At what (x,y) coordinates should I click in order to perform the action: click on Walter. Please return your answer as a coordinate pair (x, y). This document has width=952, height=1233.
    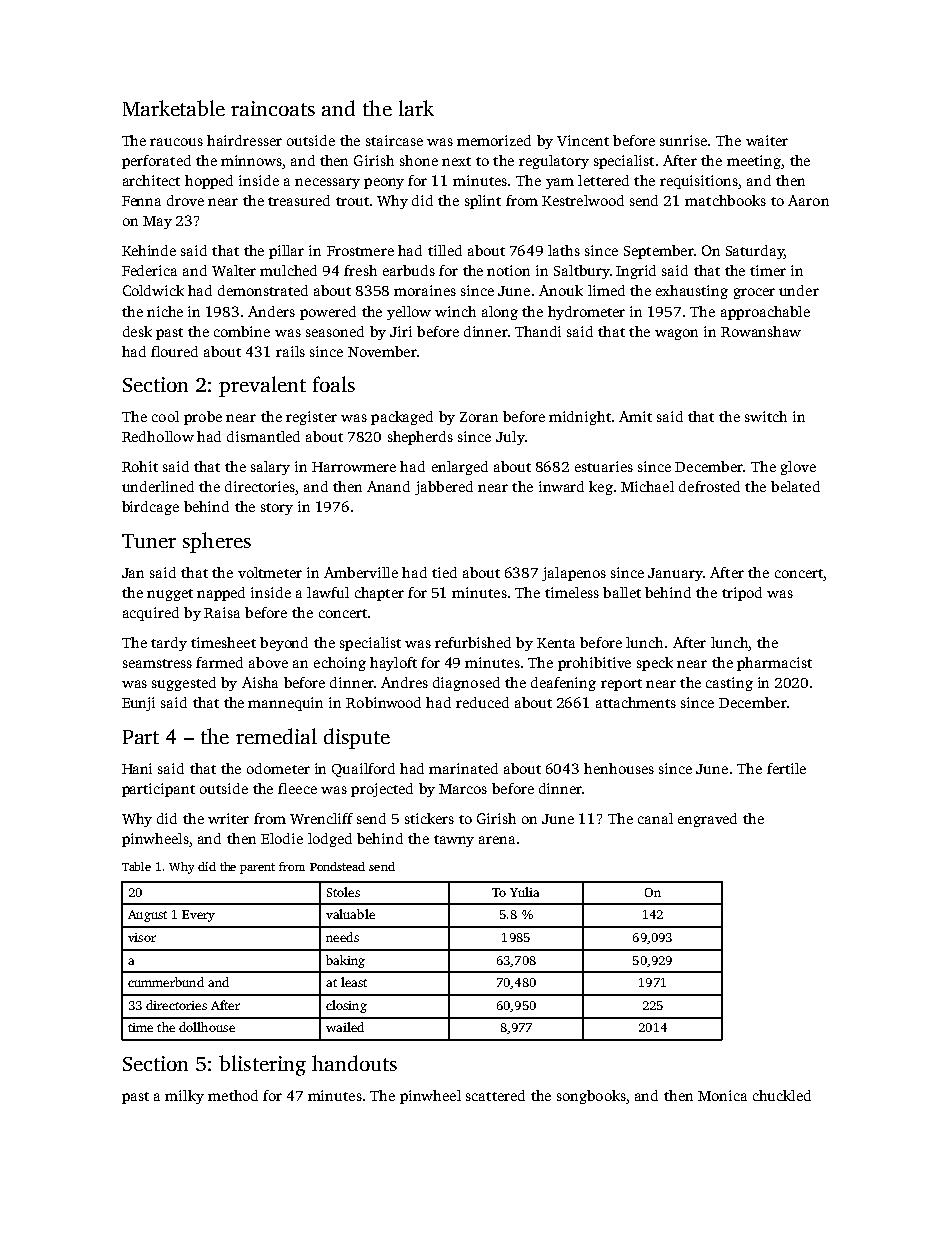
    Looking at the image, I should click on (234, 270).
